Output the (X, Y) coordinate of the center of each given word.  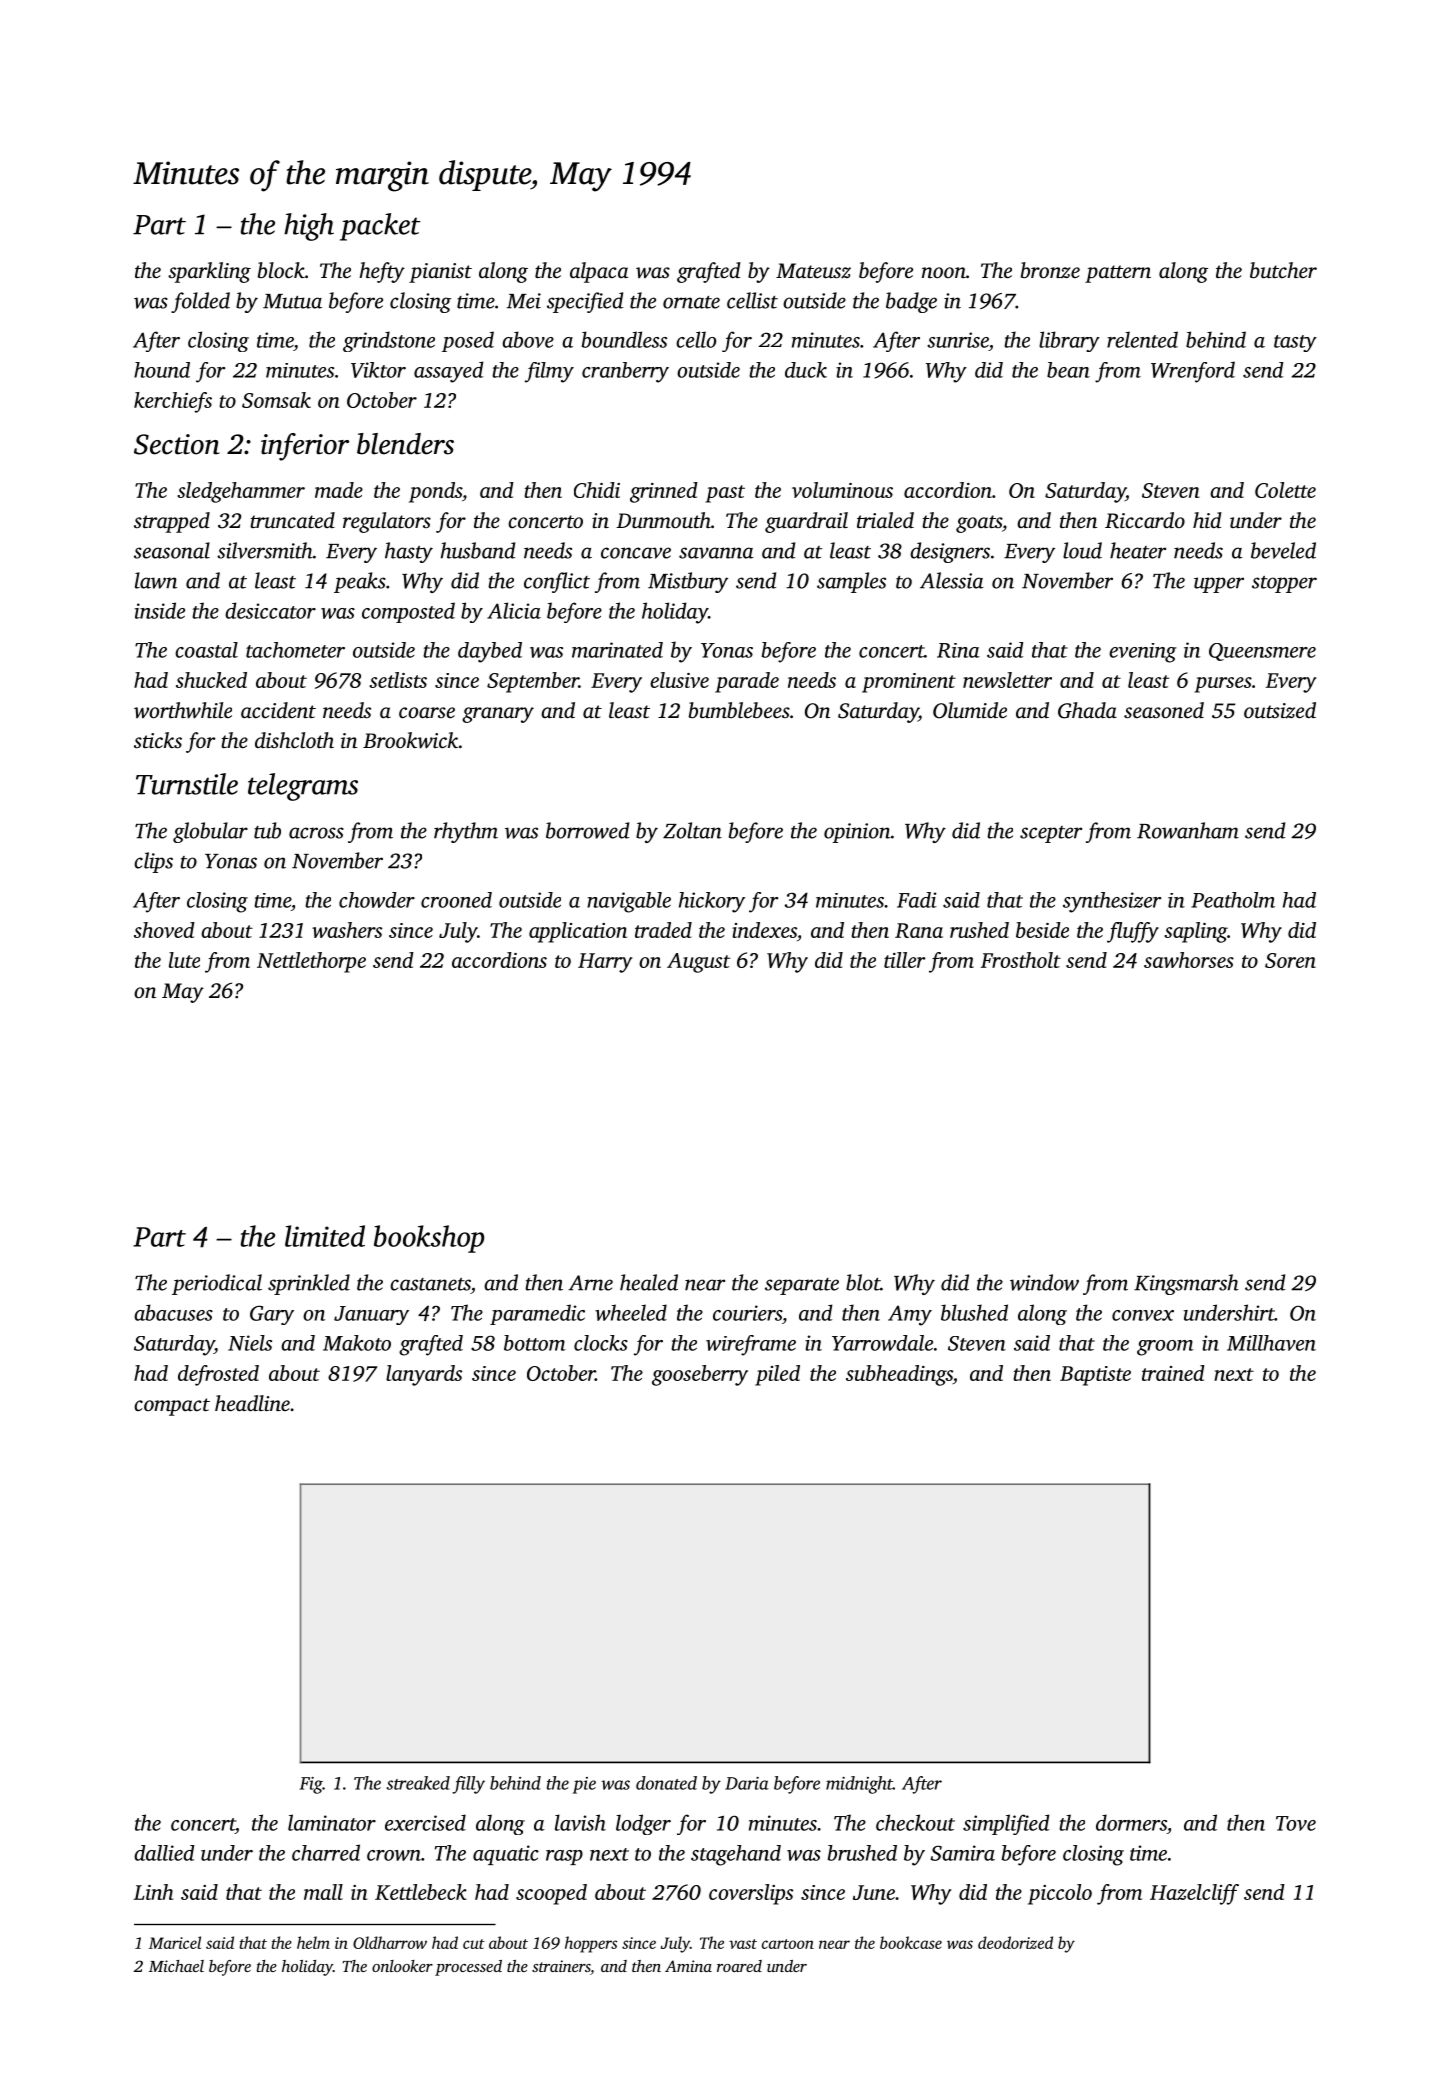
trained (1173, 1373)
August (698, 963)
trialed (885, 520)
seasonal (172, 550)
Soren (1290, 960)
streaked (418, 1783)
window (1044, 1282)
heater (1138, 550)
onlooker (402, 1966)
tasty (1295, 343)
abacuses (173, 1312)
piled (777, 1375)
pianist (440, 273)
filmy (549, 372)
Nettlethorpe (311, 962)
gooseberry (700, 1375)
